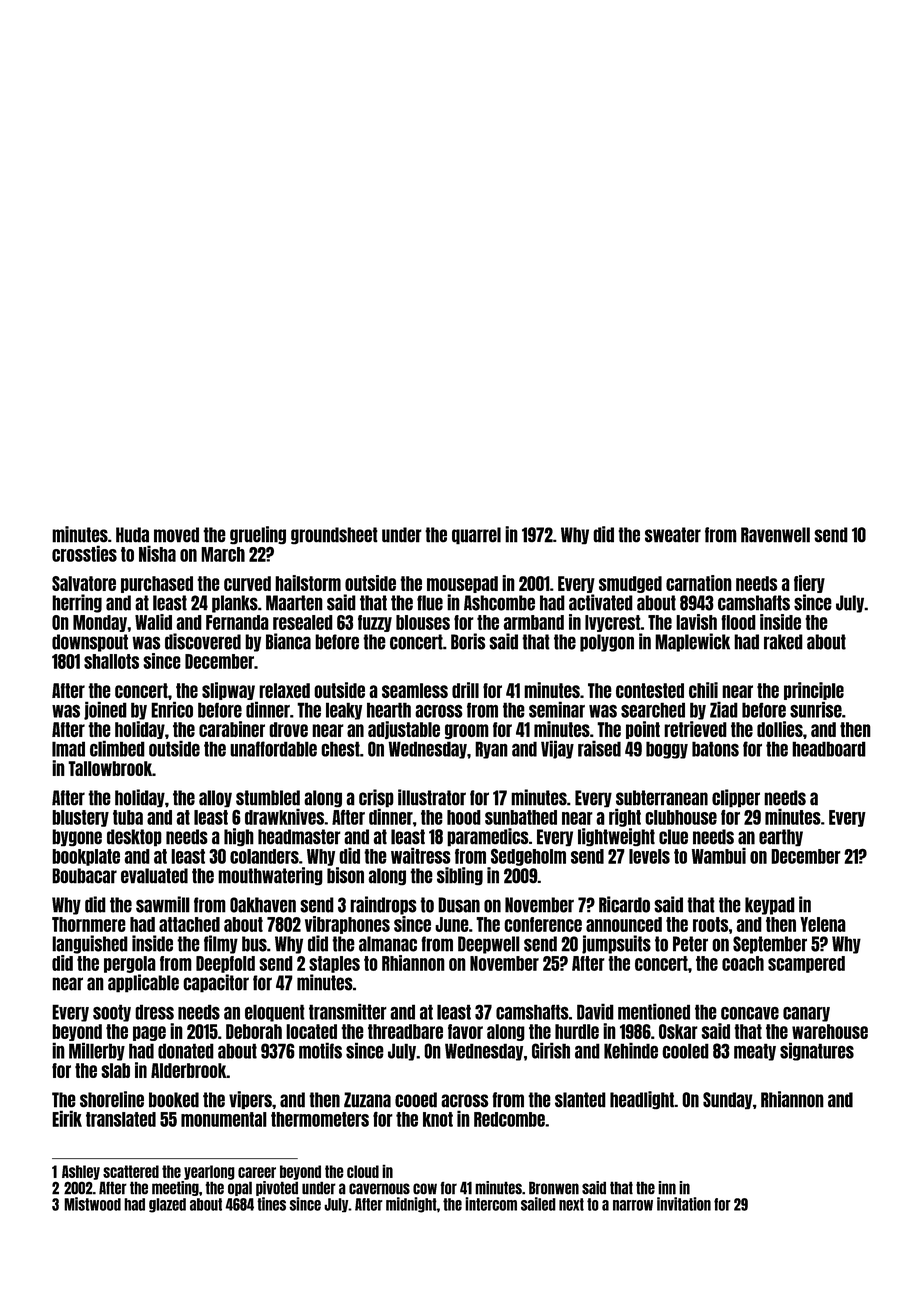 The height and width of the screenshot is (1308, 924). I want to click on Ashcombe, so click(499, 603).
